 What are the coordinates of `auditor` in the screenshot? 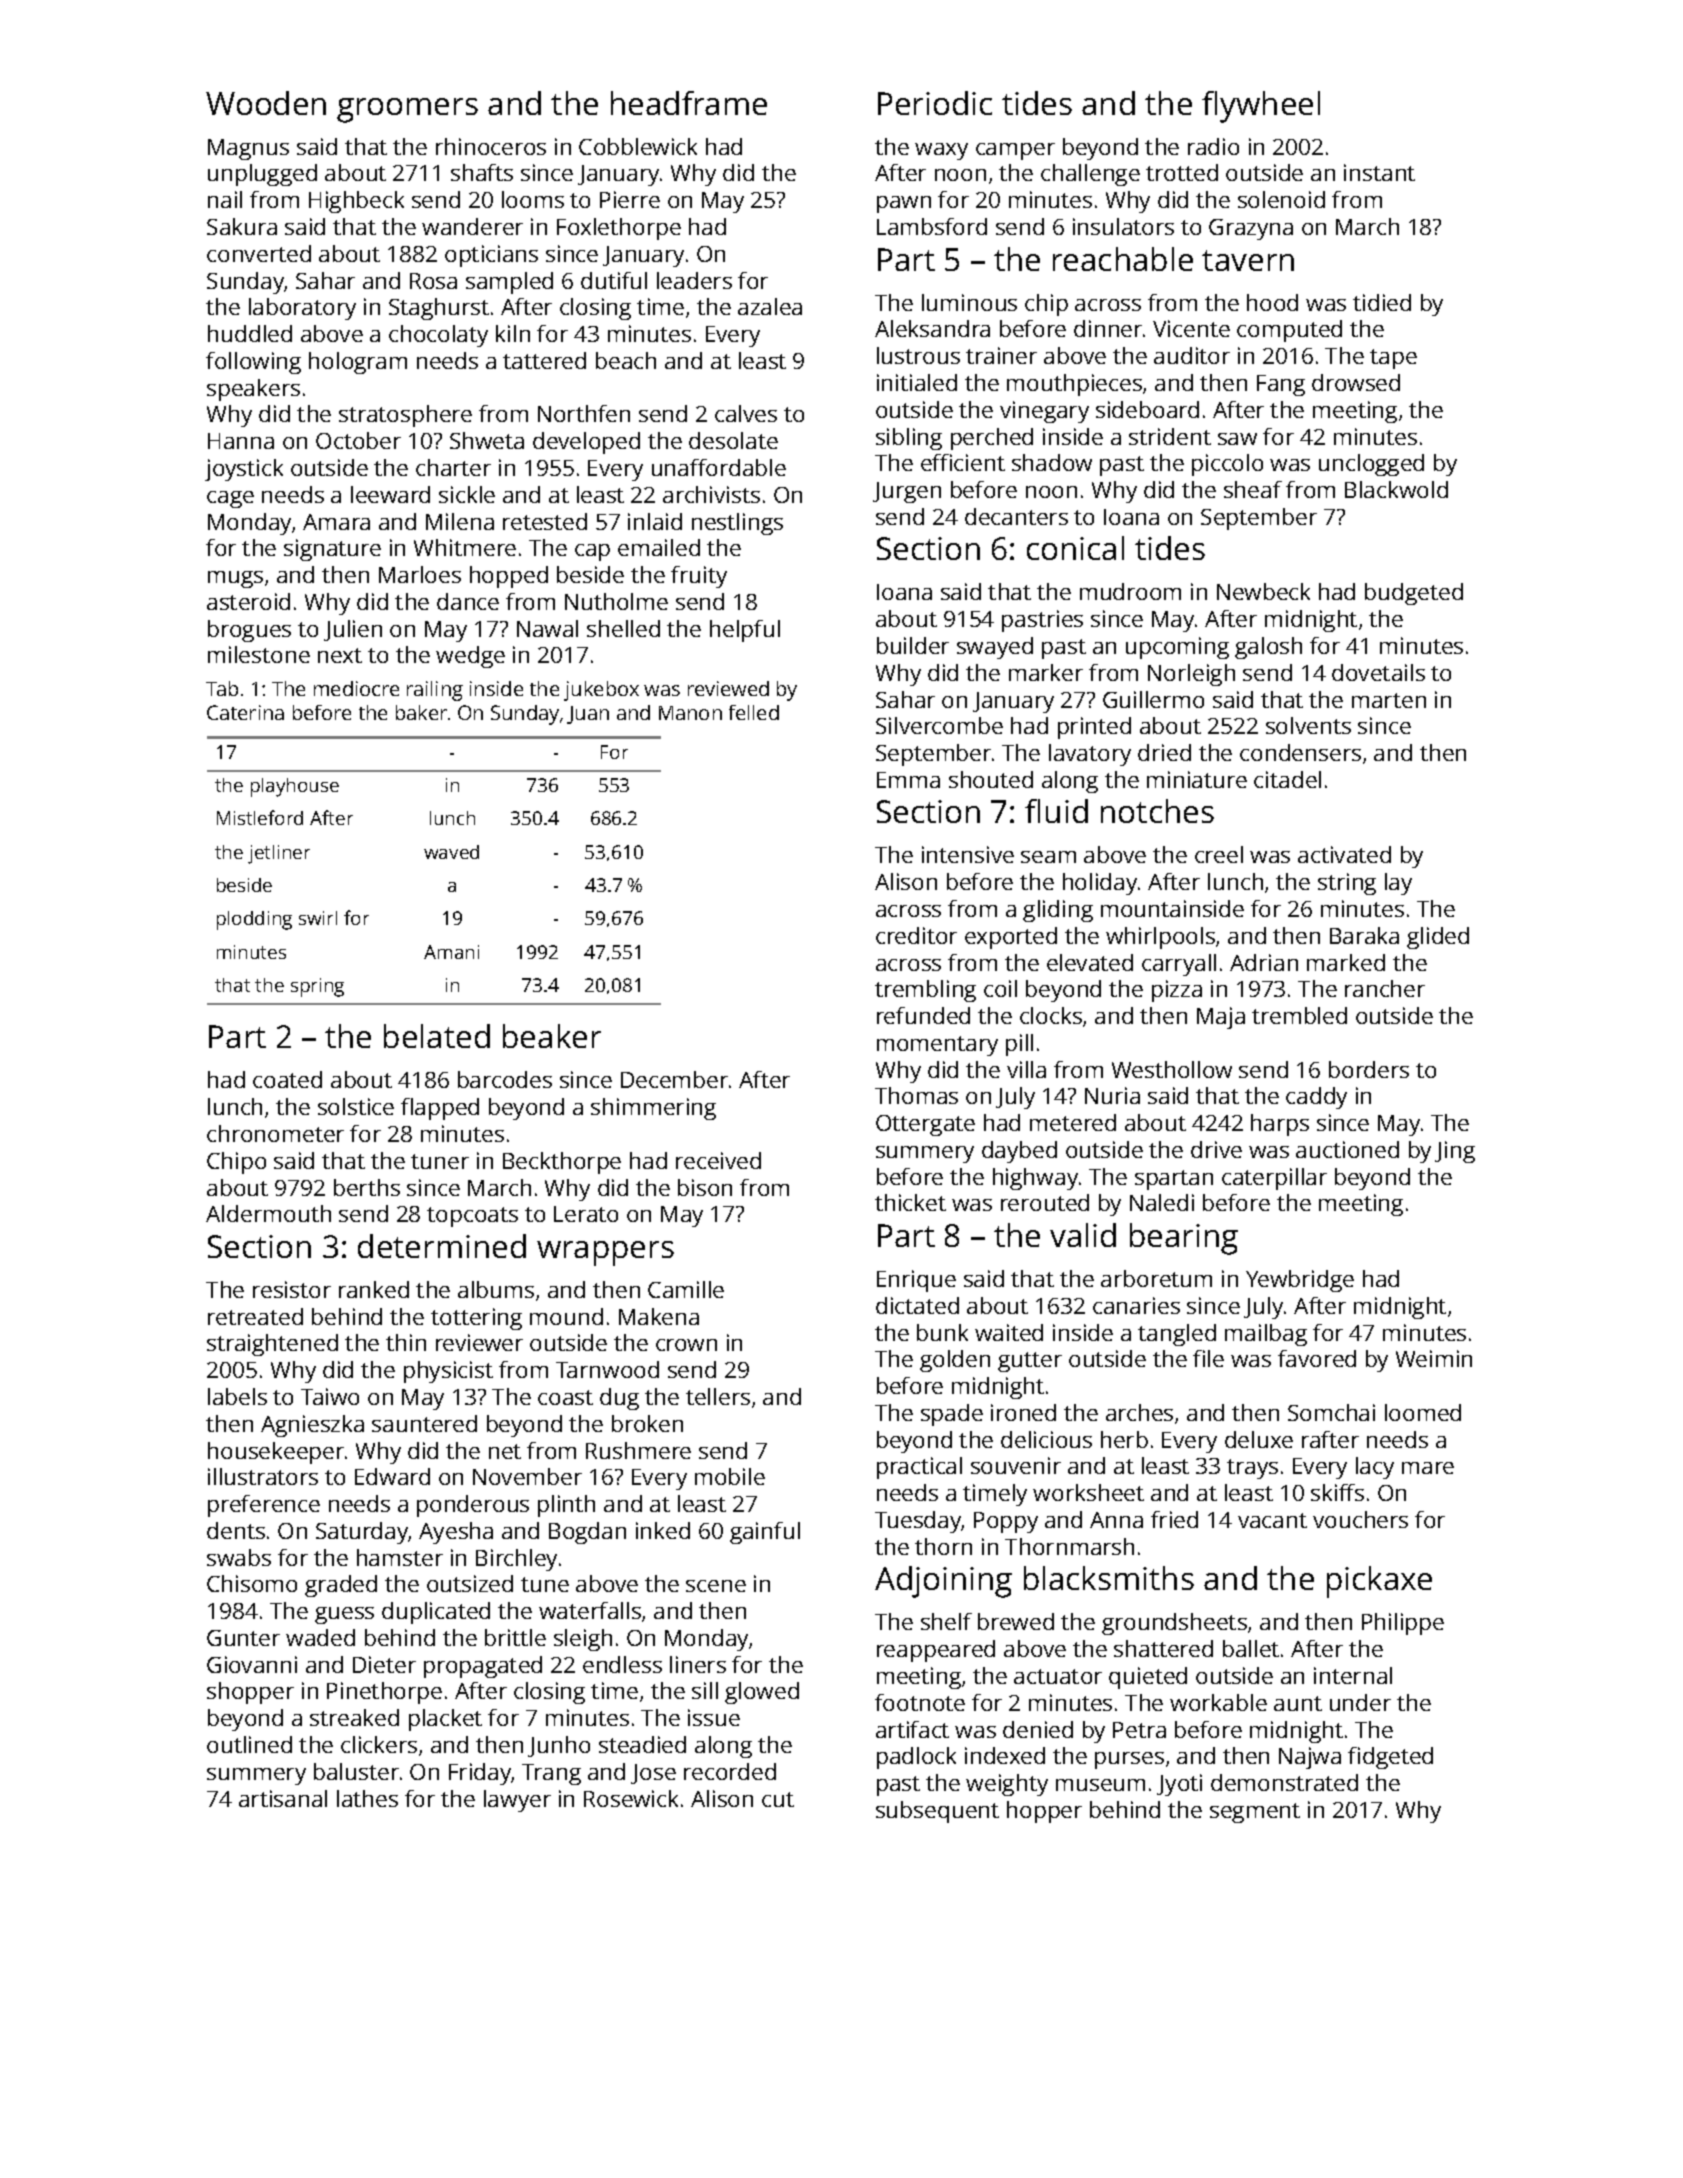 It's located at (1192, 355).
